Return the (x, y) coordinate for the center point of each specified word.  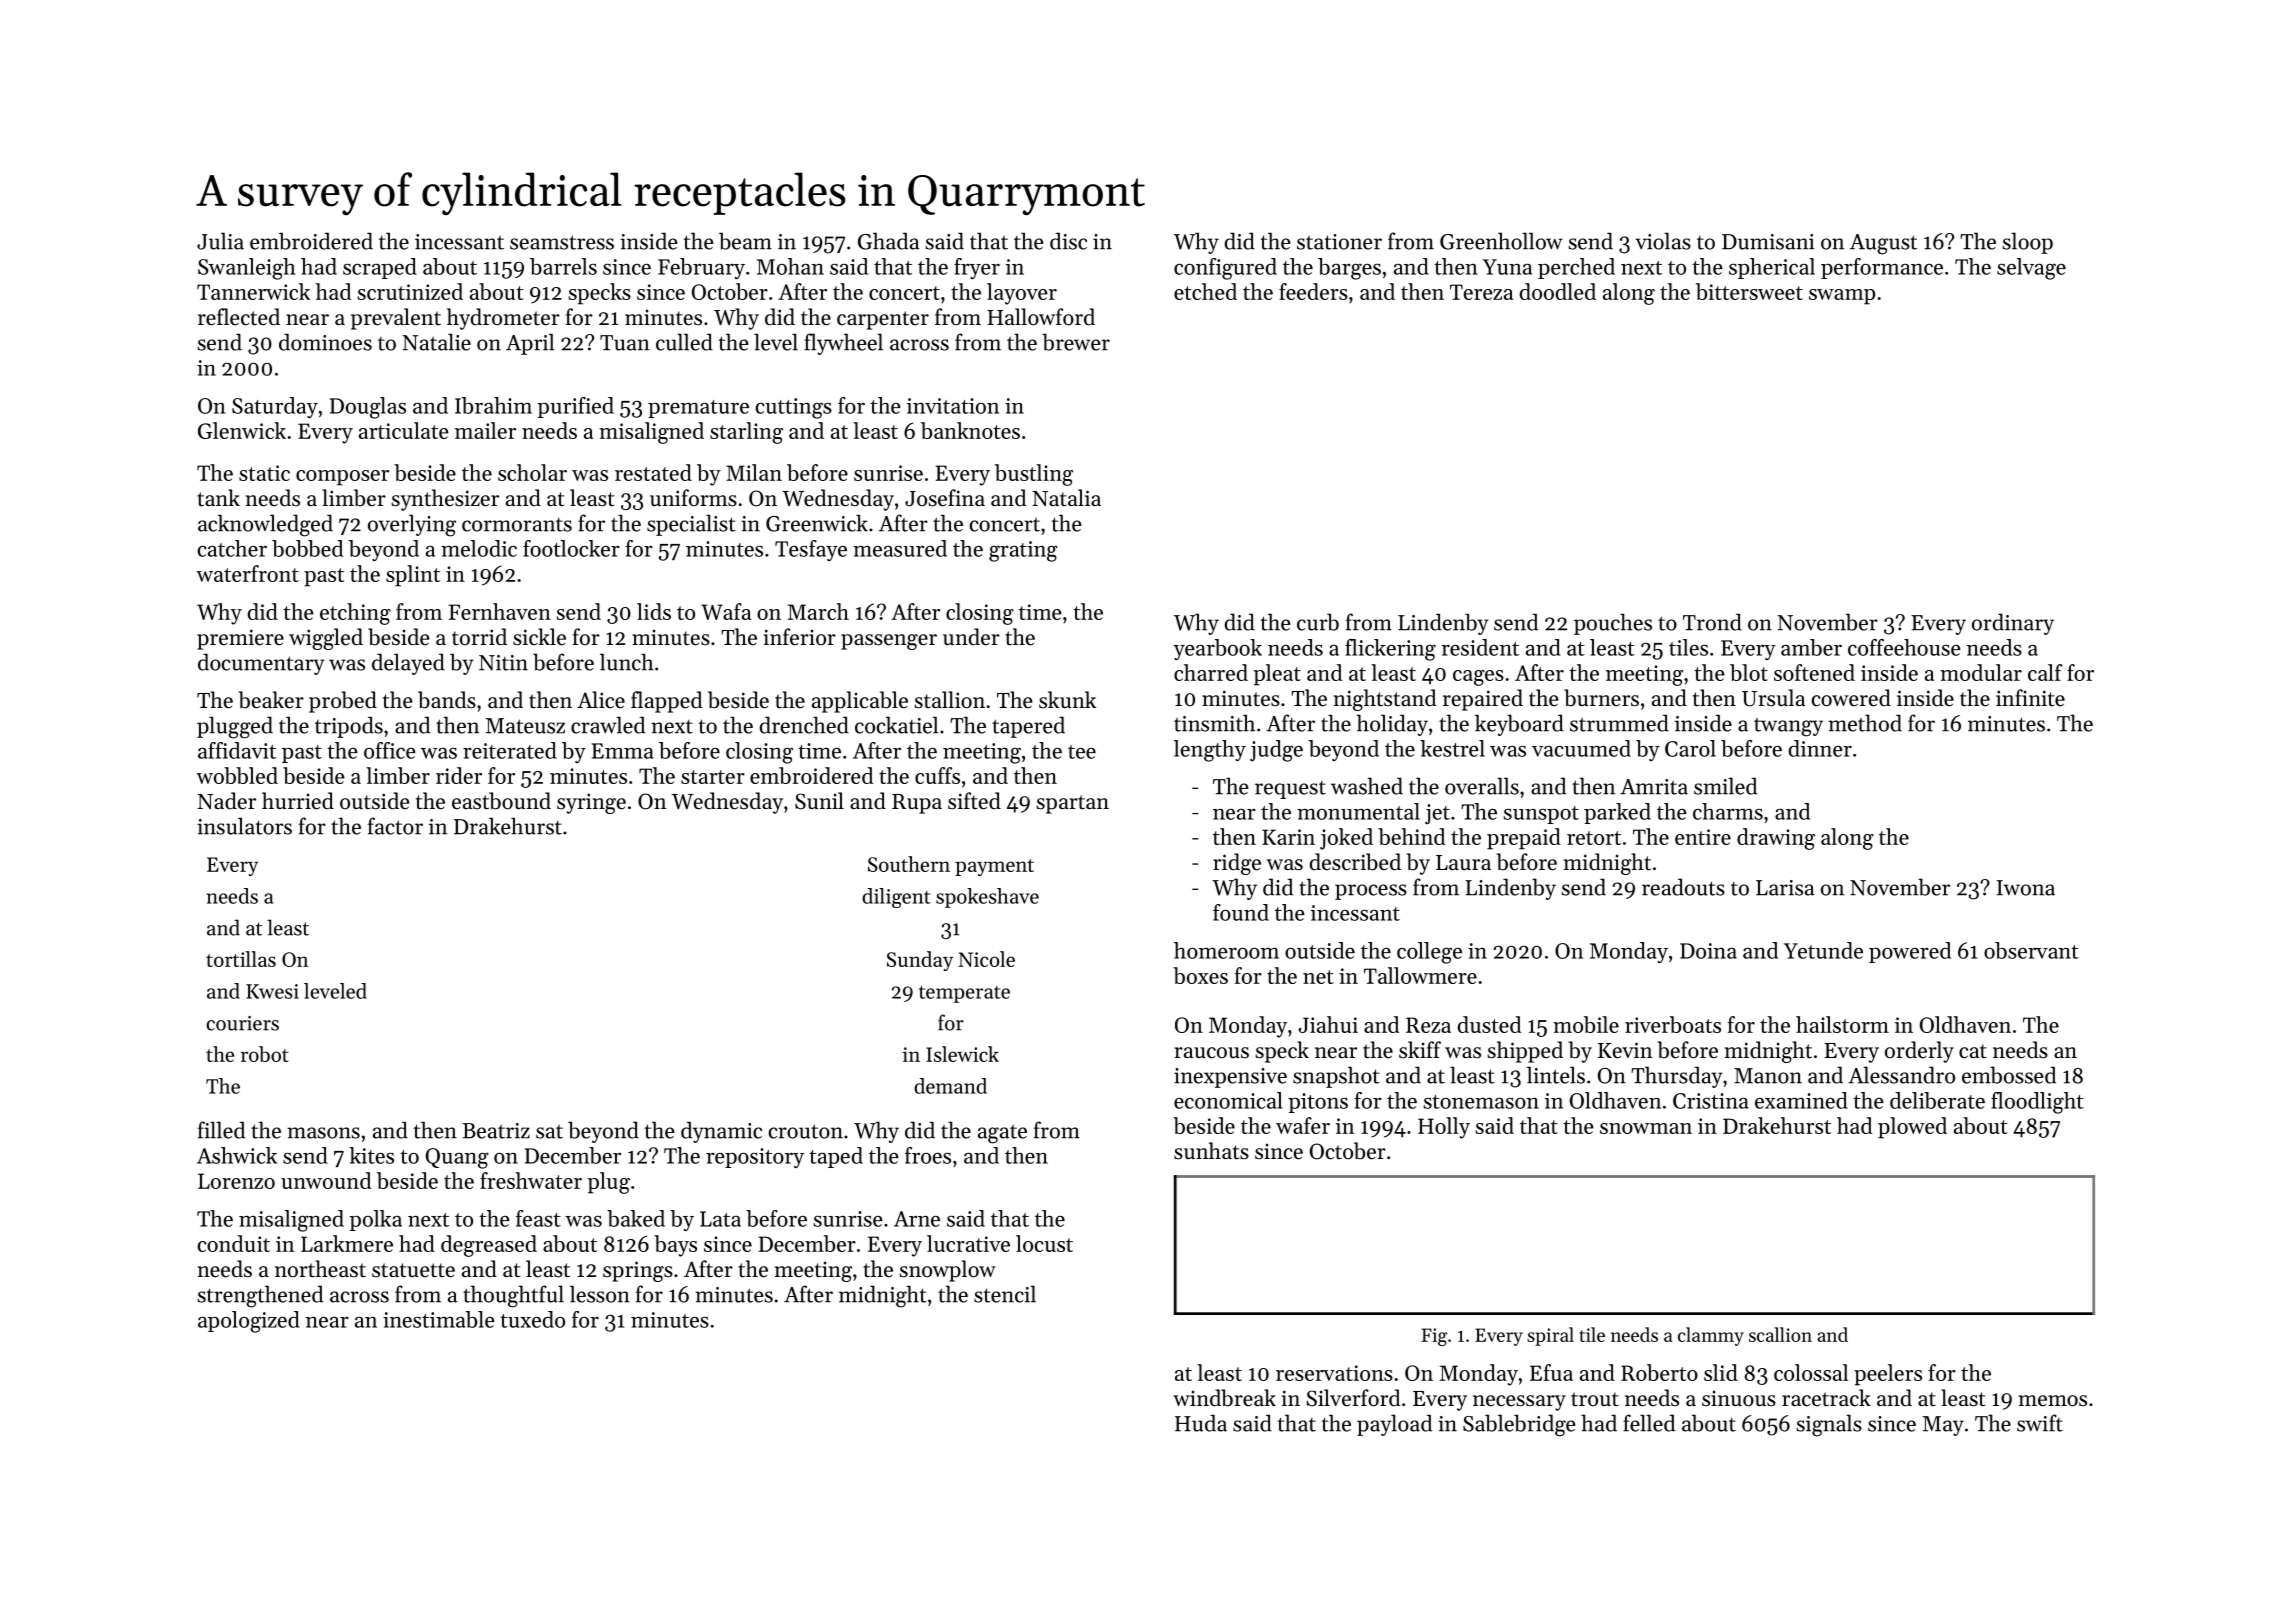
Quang (457, 1158)
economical (1228, 1100)
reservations (1334, 1373)
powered (1910, 952)
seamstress (562, 242)
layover (1022, 294)
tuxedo (532, 1319)
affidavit (237, 750)
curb (1318, 622)
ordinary (2013, 624)
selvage (2031, 269)
